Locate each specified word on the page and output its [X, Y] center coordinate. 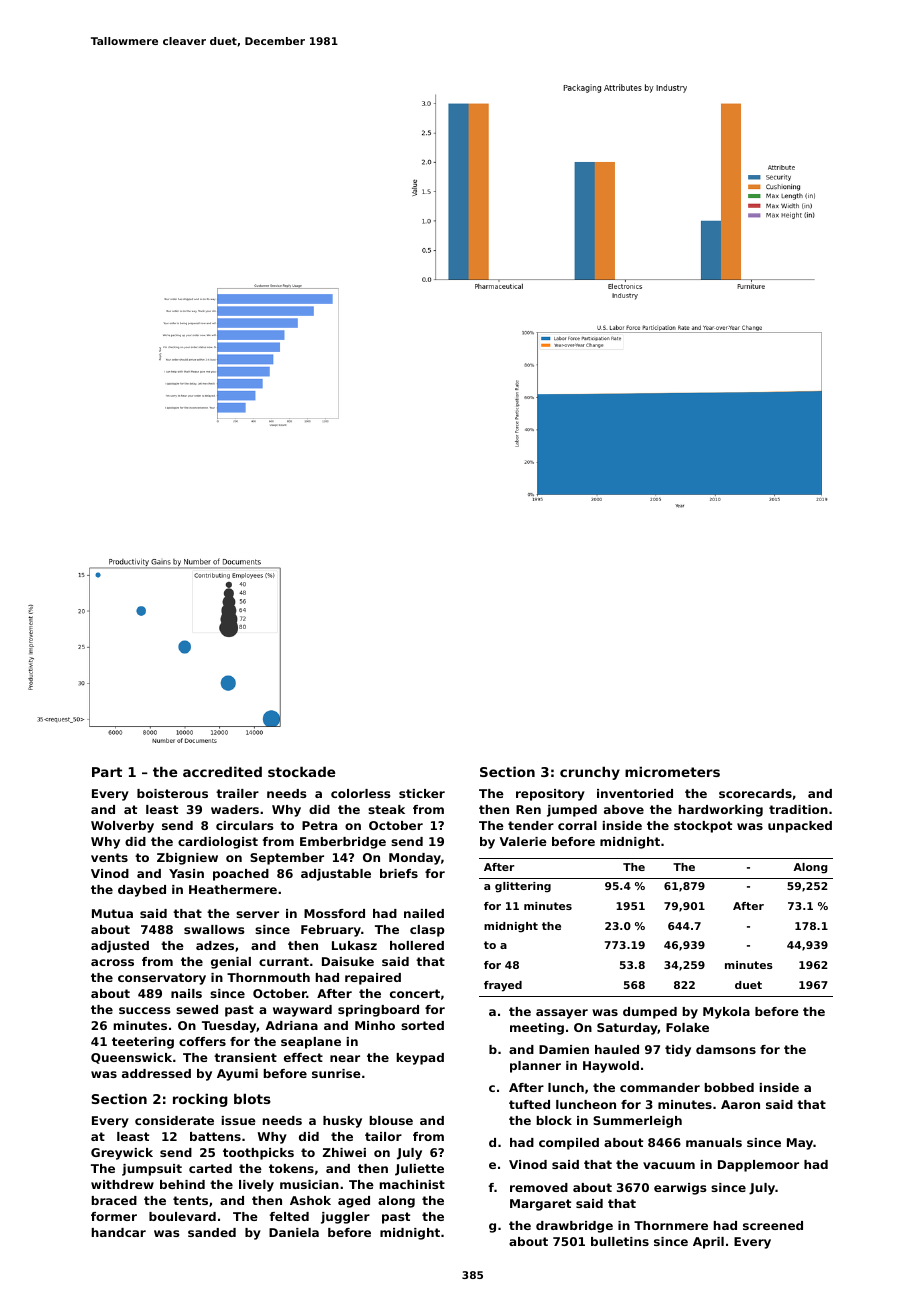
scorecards [755, 793]
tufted [529, 1104]
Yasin [186, 873]
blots [252, 1098]
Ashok [310, 1200]
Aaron [740, 1104]
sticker [422, 793]
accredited [222, 771]
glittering [523, 887]
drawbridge [574, 1227]
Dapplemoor [758, 1166]
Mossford [334, 913]
